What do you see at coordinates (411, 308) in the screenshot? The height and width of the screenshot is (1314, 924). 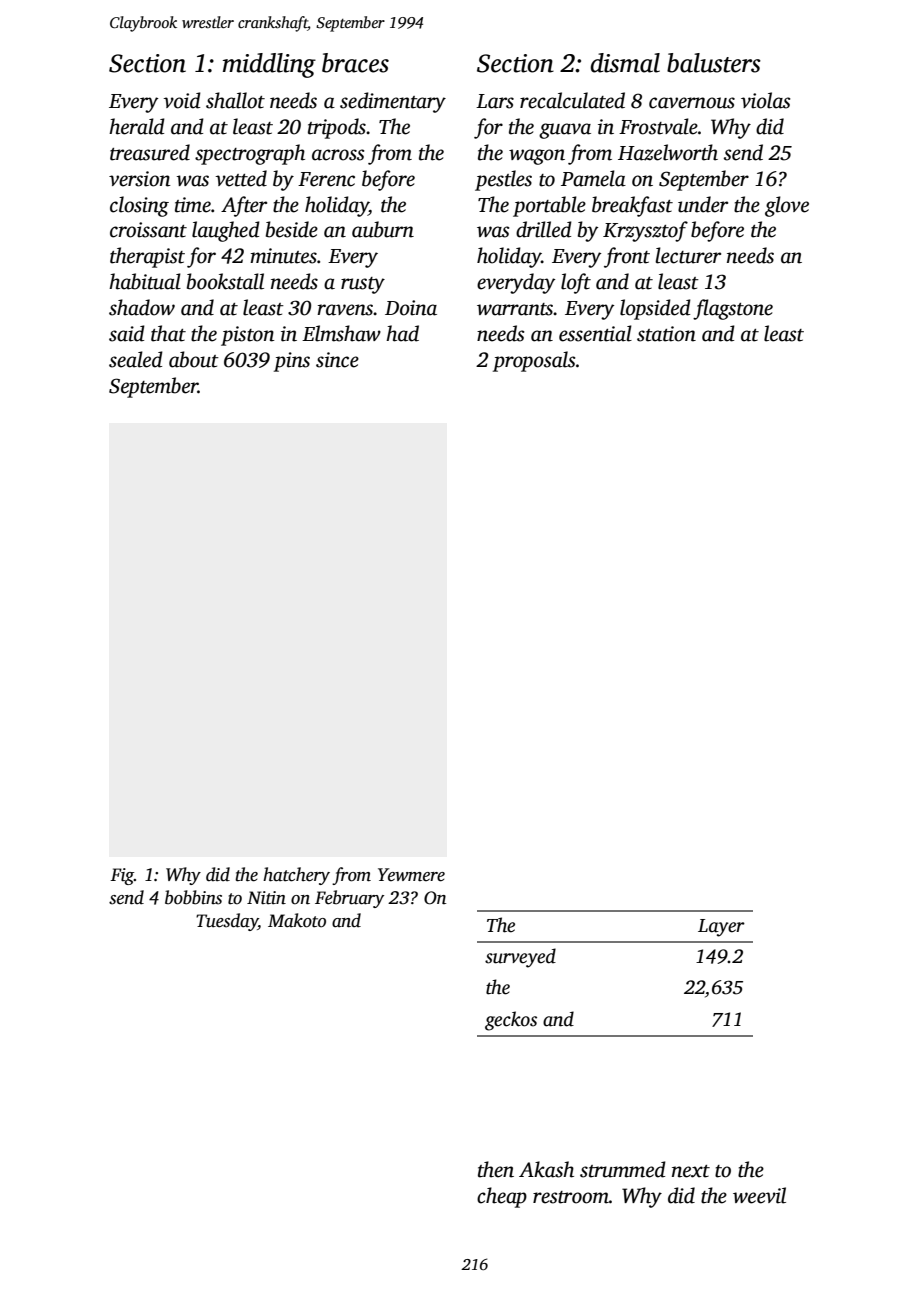 I see `Doina` at bounding box center [411, 308].
